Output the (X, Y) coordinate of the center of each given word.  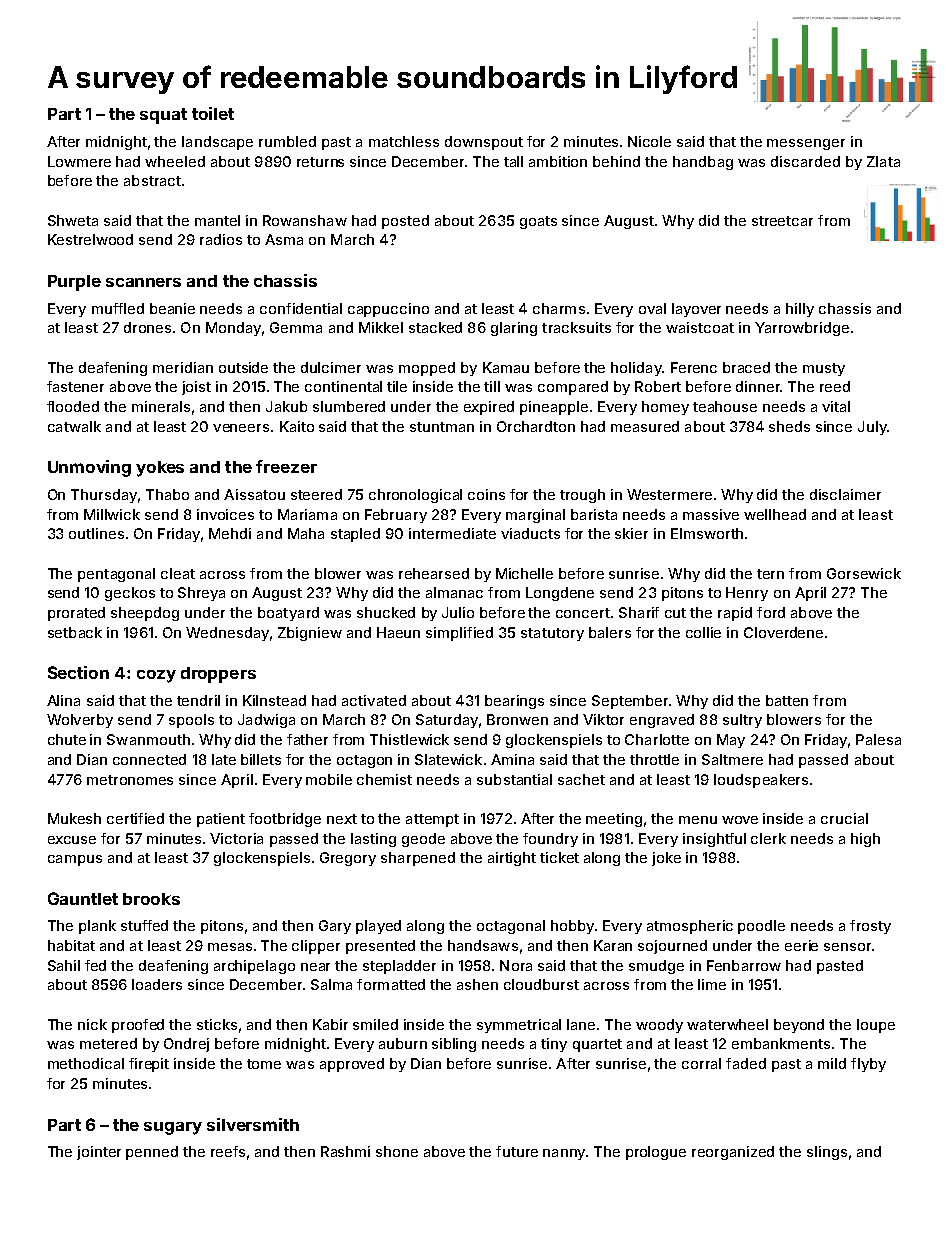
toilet (213, 113)
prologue (656, 1153)
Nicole (649, 141)
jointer (99, 1153)
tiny (554, 1045)
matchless (404, 141)
